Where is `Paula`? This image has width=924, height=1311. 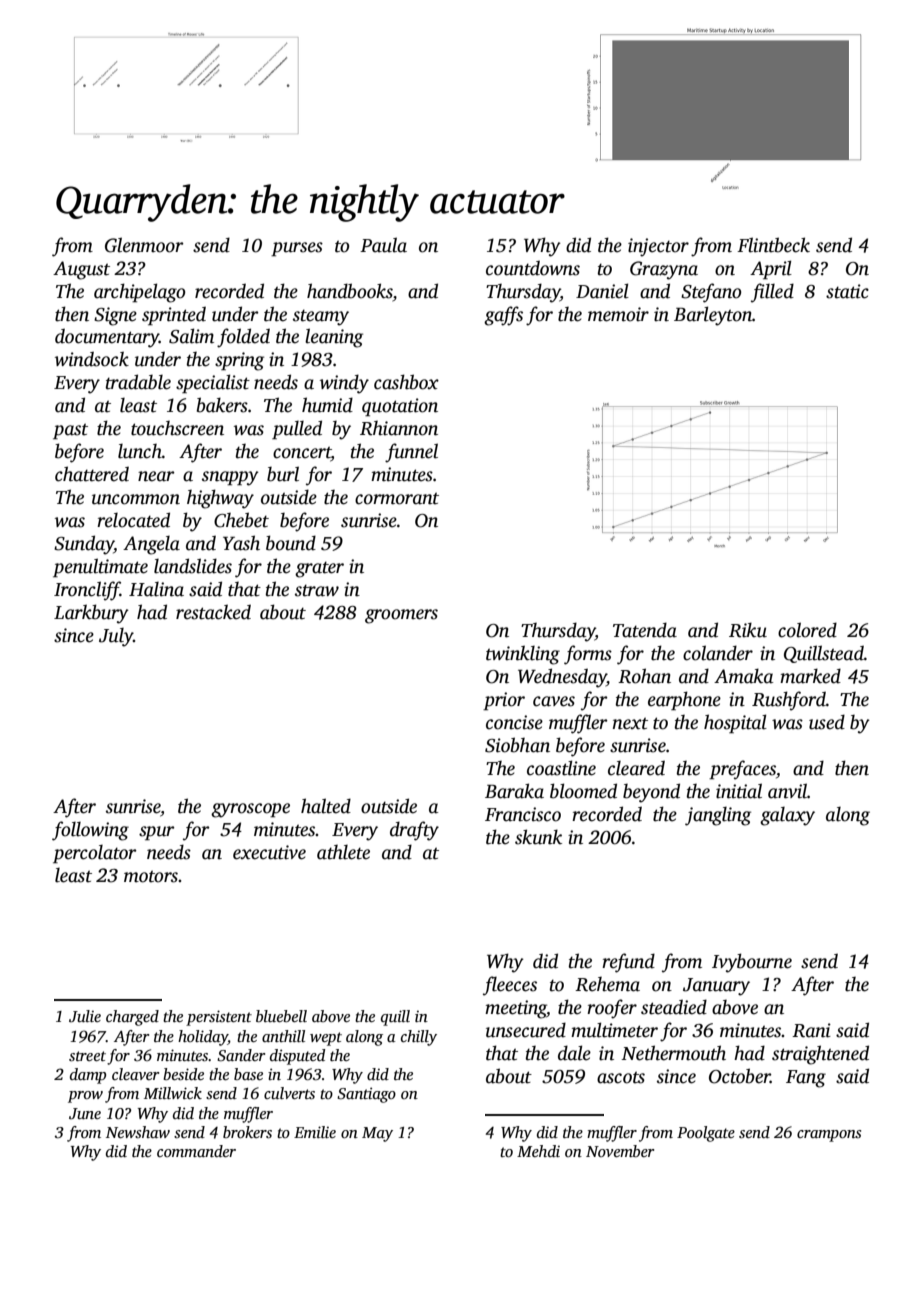
Paula is located at coordinates (383, 245).
